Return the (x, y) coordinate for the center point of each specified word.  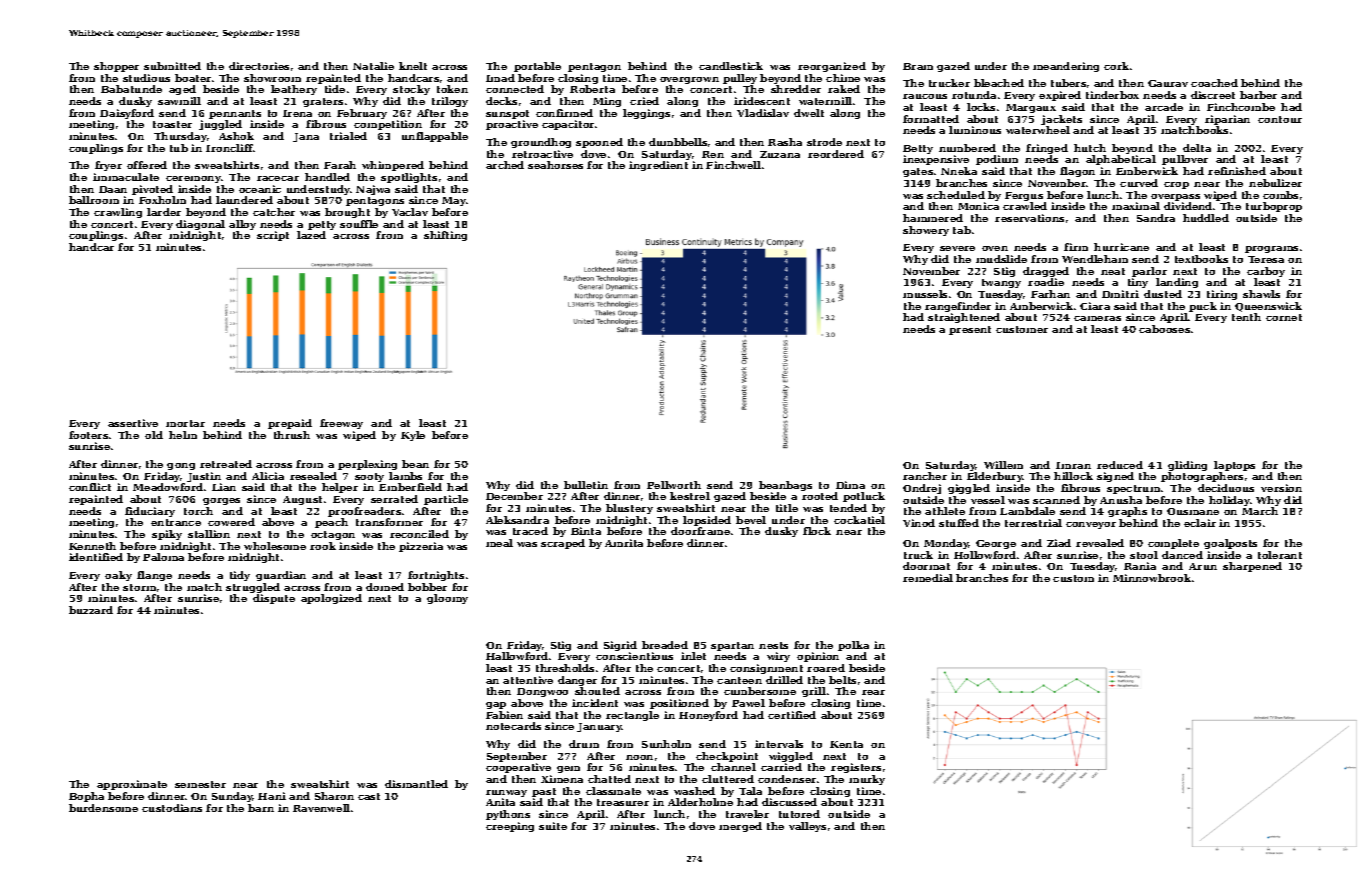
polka (853, 646)
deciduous (1226, 488)
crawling (118, 213)
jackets (1061, 120)
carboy (1266, 272)
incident (595, 703)
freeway (341, 424)
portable (537, 67)
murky (867, 780)
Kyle (413, 436)
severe (957, 248)
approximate (132, 785)
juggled (220, 125)
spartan (732, 646)
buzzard (91, 610)
